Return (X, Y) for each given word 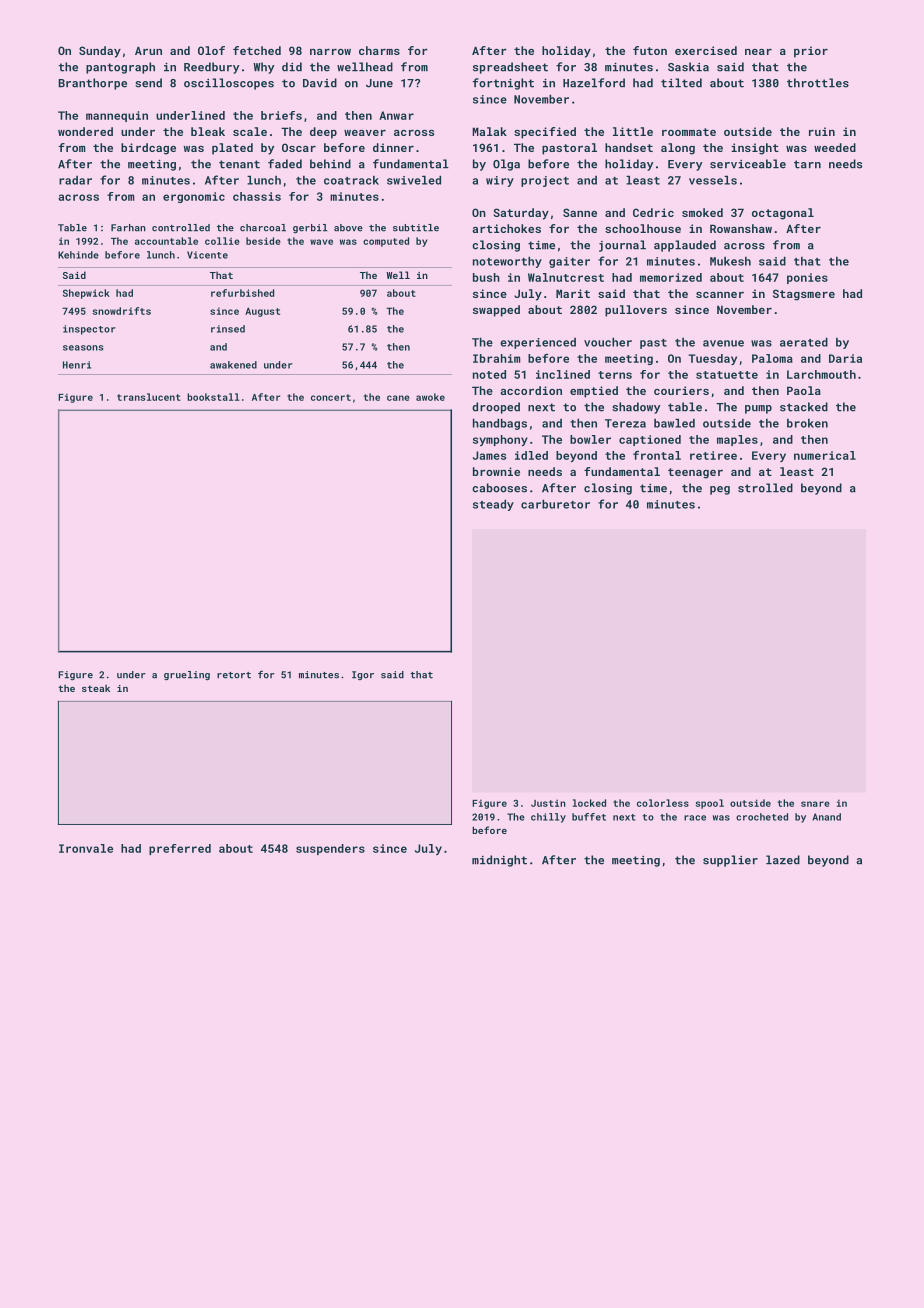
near (758, 52)
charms (379, 50)
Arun (148, 50)
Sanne (580, 212)
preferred (180, 849)
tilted (681, 83)
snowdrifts (121, 311)
